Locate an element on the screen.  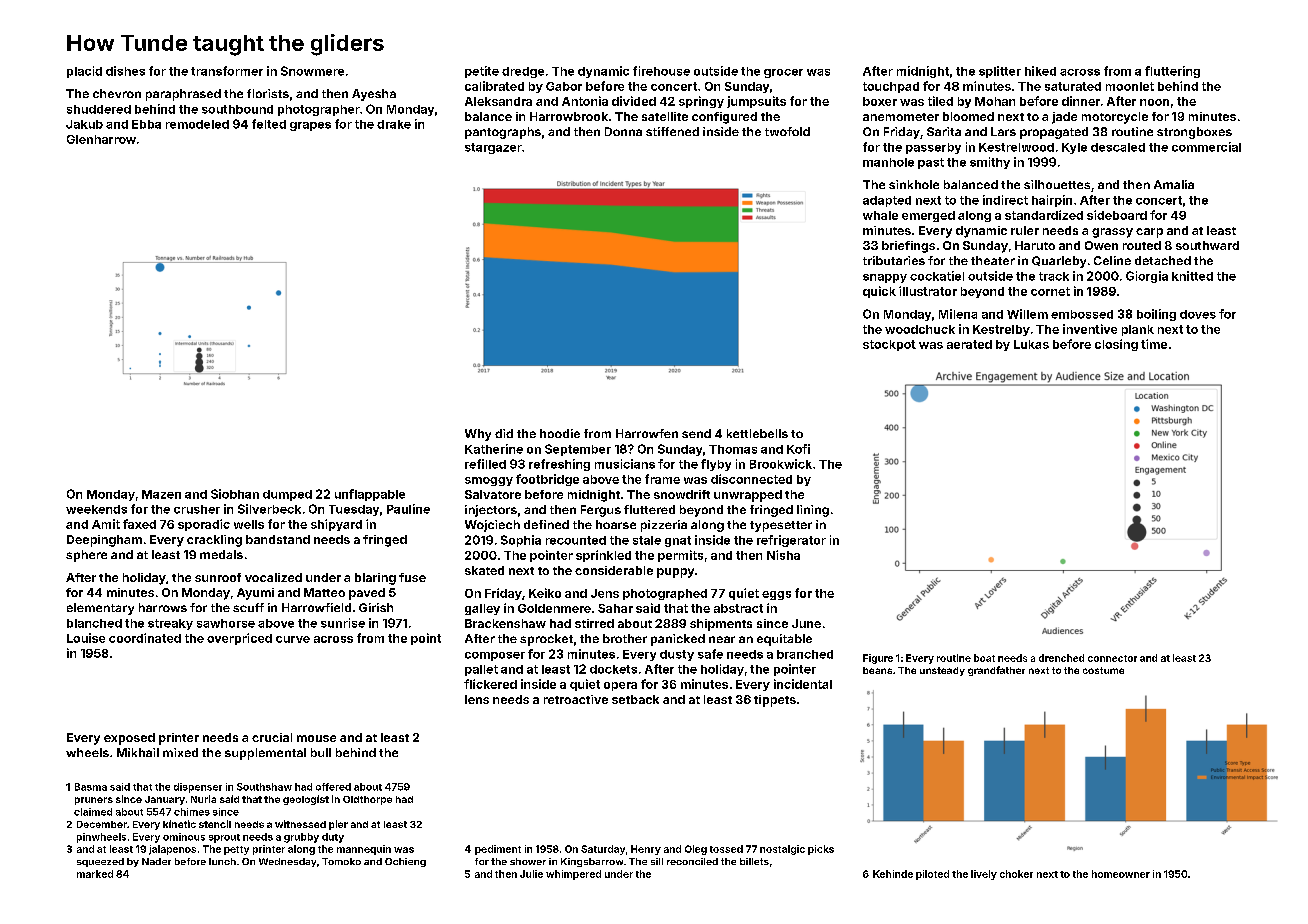
placid is located at coordinates (84, 72).
